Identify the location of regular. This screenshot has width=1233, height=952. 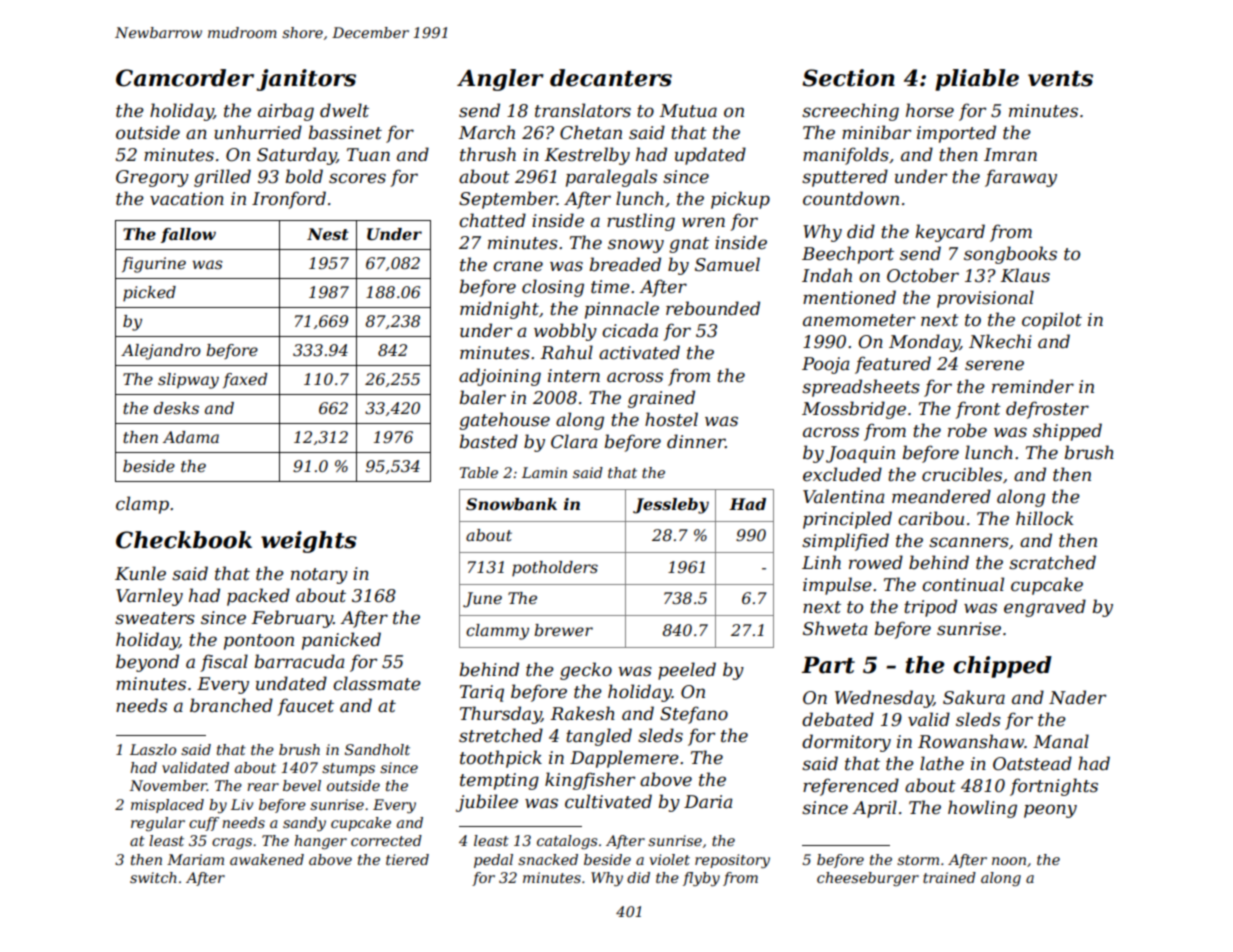
(158, 824).
